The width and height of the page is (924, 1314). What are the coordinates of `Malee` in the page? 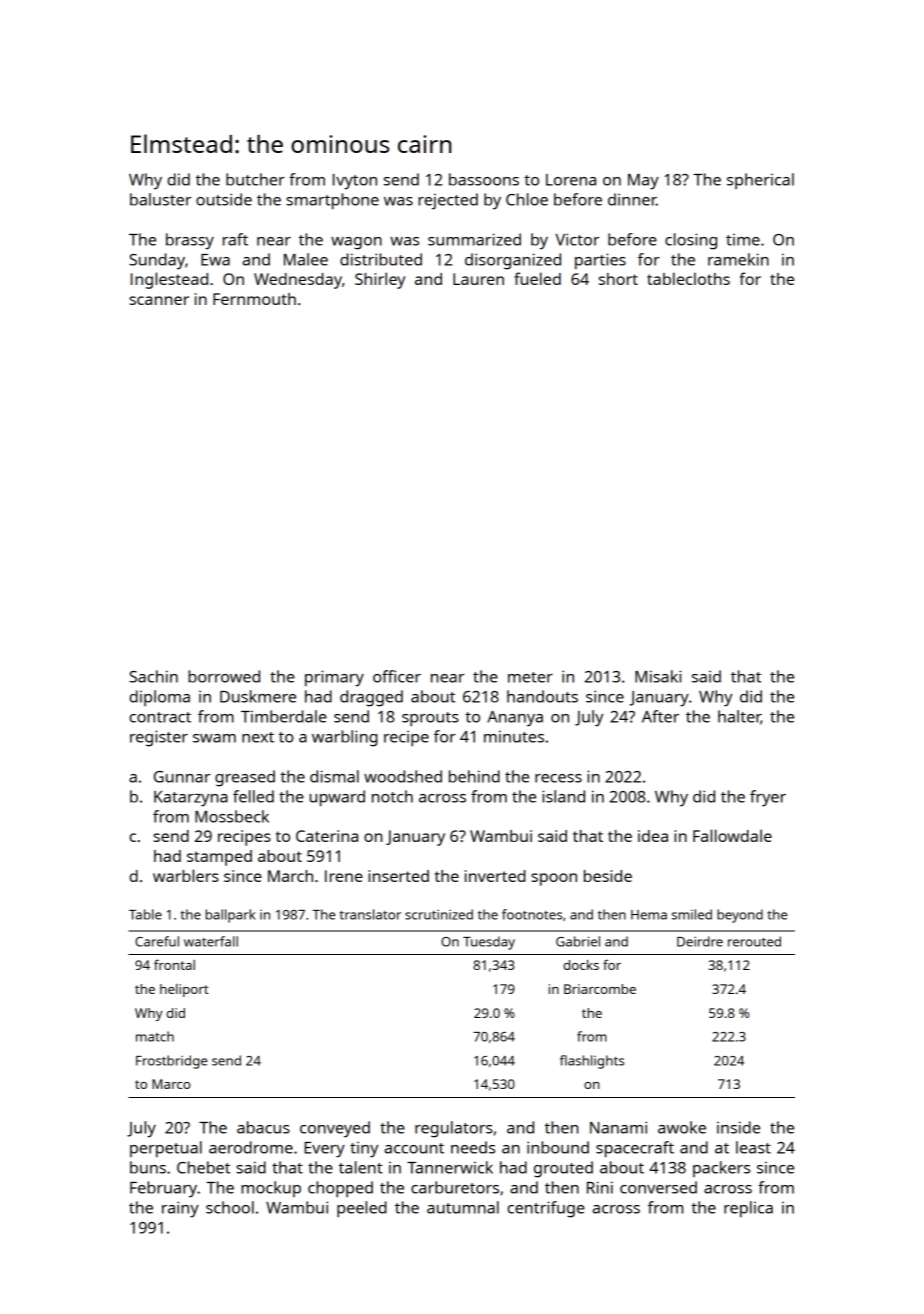 It's located at (306, 259).
